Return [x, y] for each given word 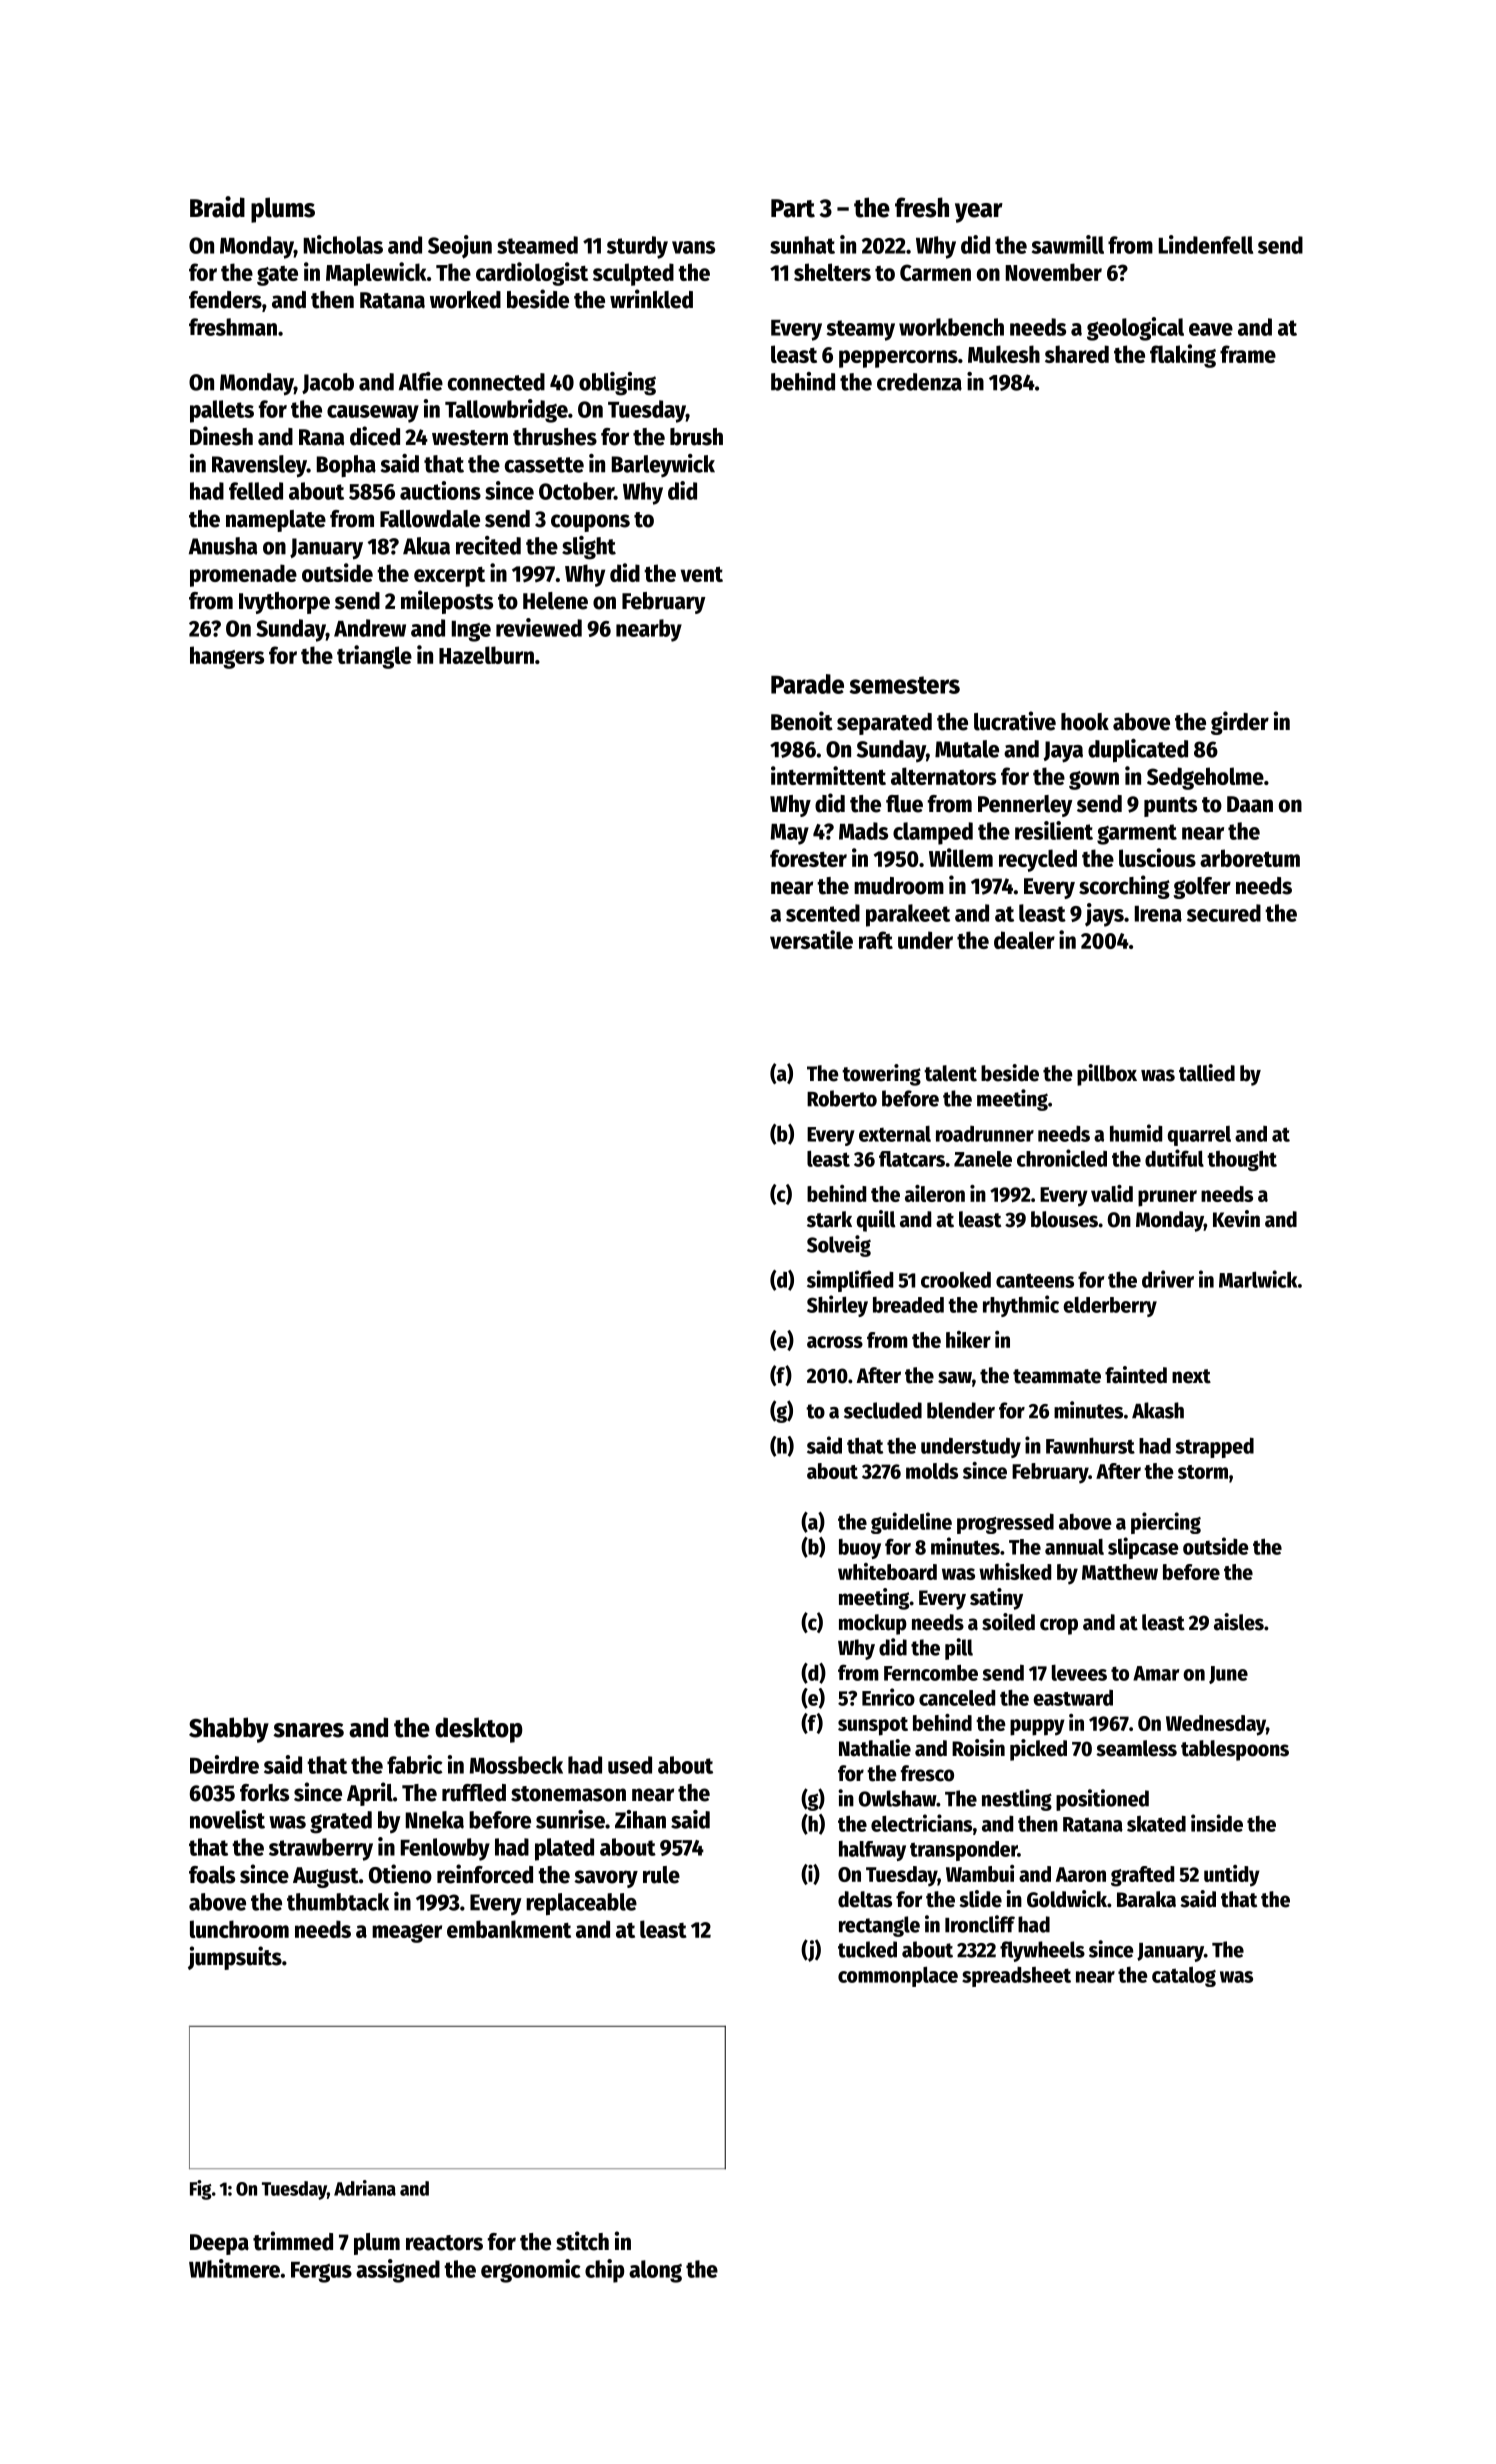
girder [1240, 723]
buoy [860, 1549]
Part [793, 208]
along [655, 2271]
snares [308, 1730]
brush [696, 437]
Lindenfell [1206, 244]
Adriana [365, 2188]
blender [961, 1410]
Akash [1158, 1410]
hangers [227, 657]
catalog [1184, 1976]
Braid [217, 207]
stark [829, 1219]
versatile [811, 939]
